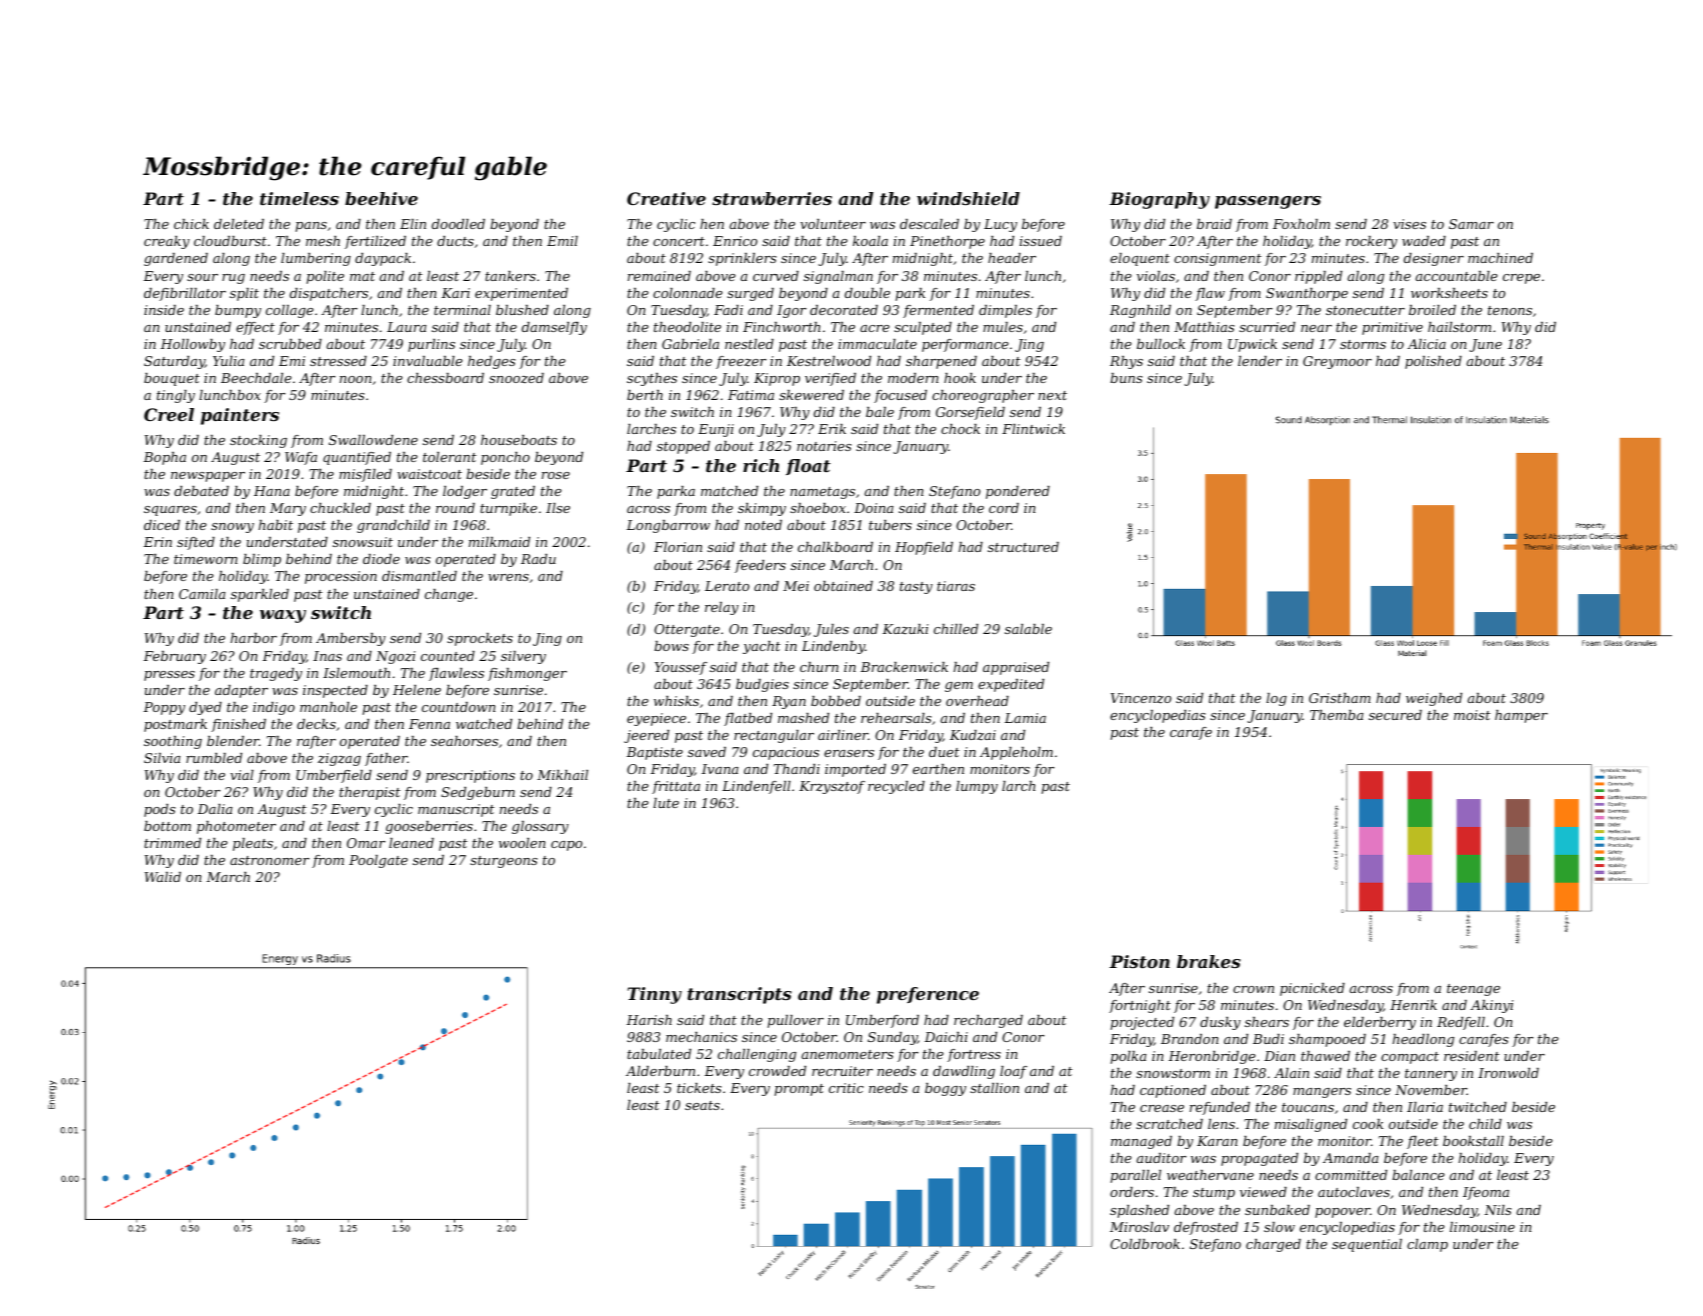 This document has width=1703, height=1316. What do you see at coordinates (253, 638) in the document?
I see `harbor` at bounding box center [253, 638].
